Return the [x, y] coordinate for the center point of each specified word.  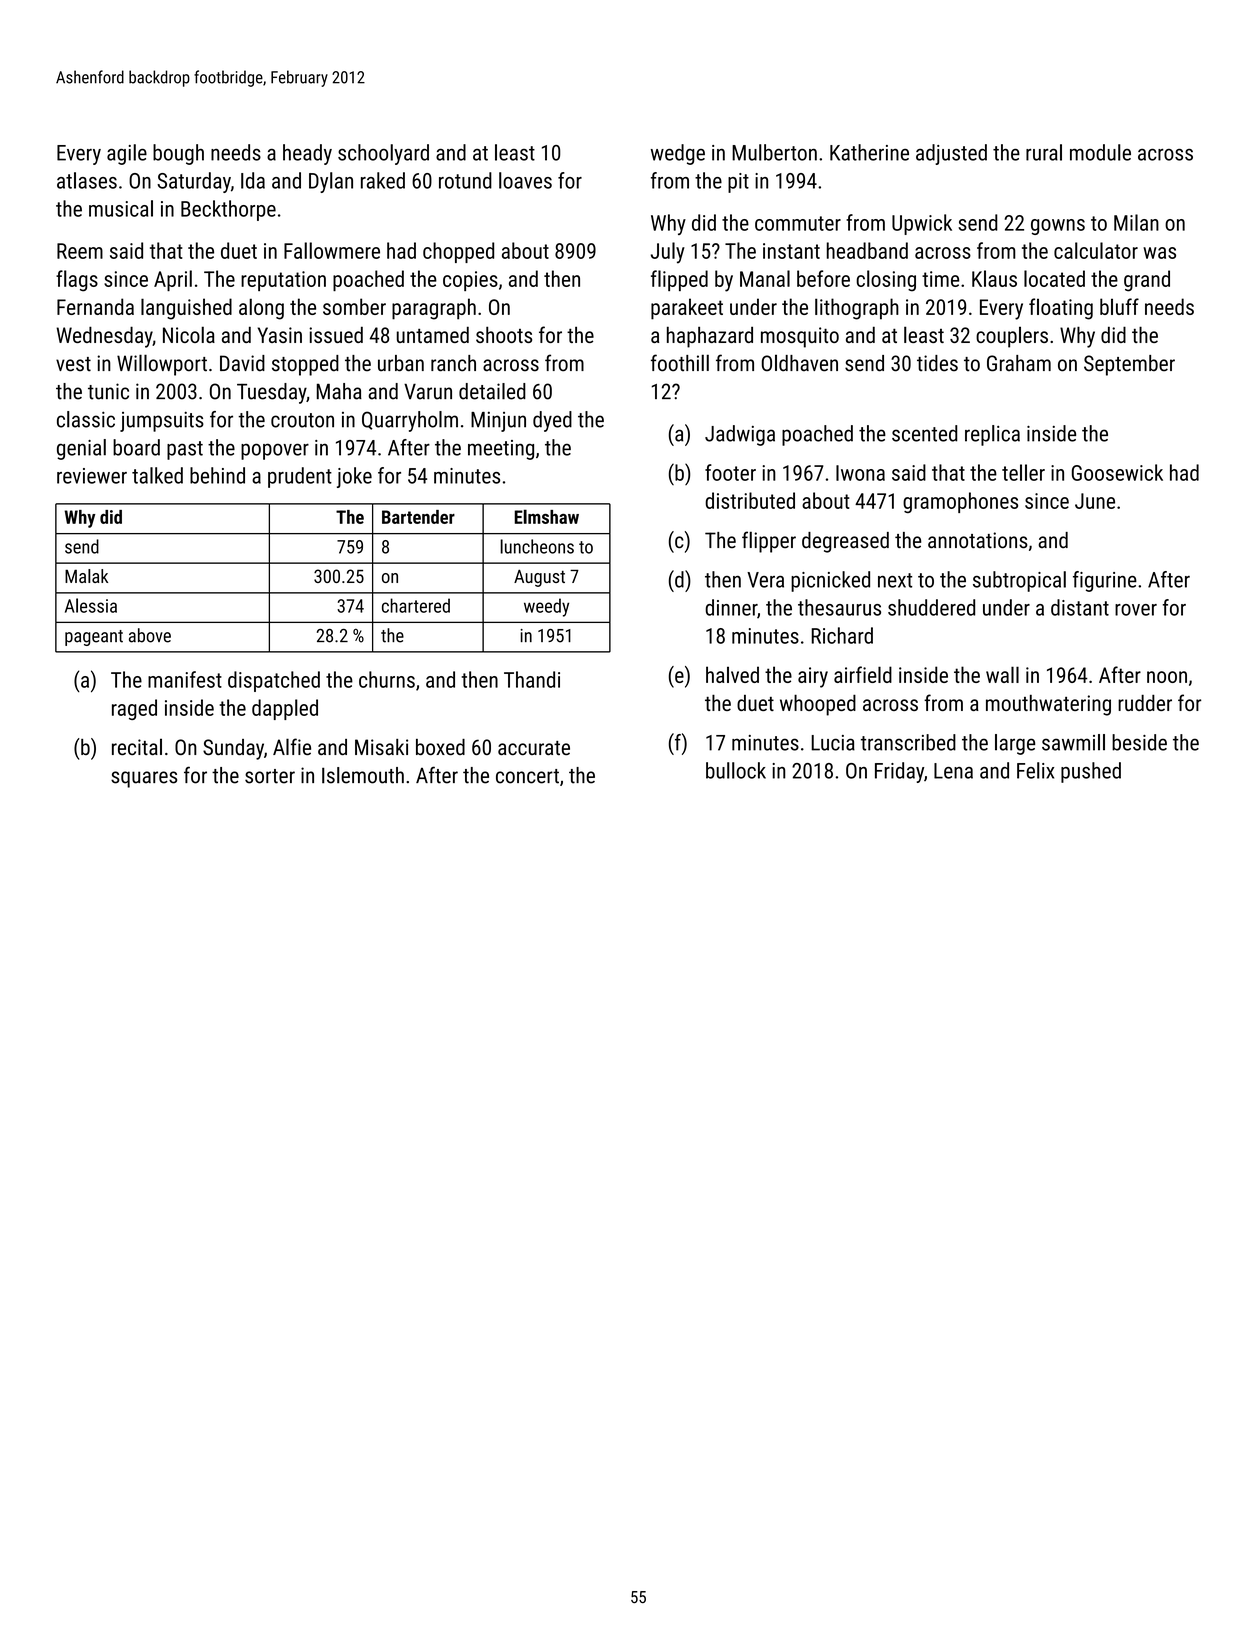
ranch [453, 363]
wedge [678, 154]
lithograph [857, 309]
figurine [1105, 581]
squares [144, 779]
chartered [416, 605]
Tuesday [271, 393]
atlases [87, 180]
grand [1147, 281]
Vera [765, 580]
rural [1044, 152]
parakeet [687, 309]
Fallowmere [332, 250]
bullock [736, 770]
